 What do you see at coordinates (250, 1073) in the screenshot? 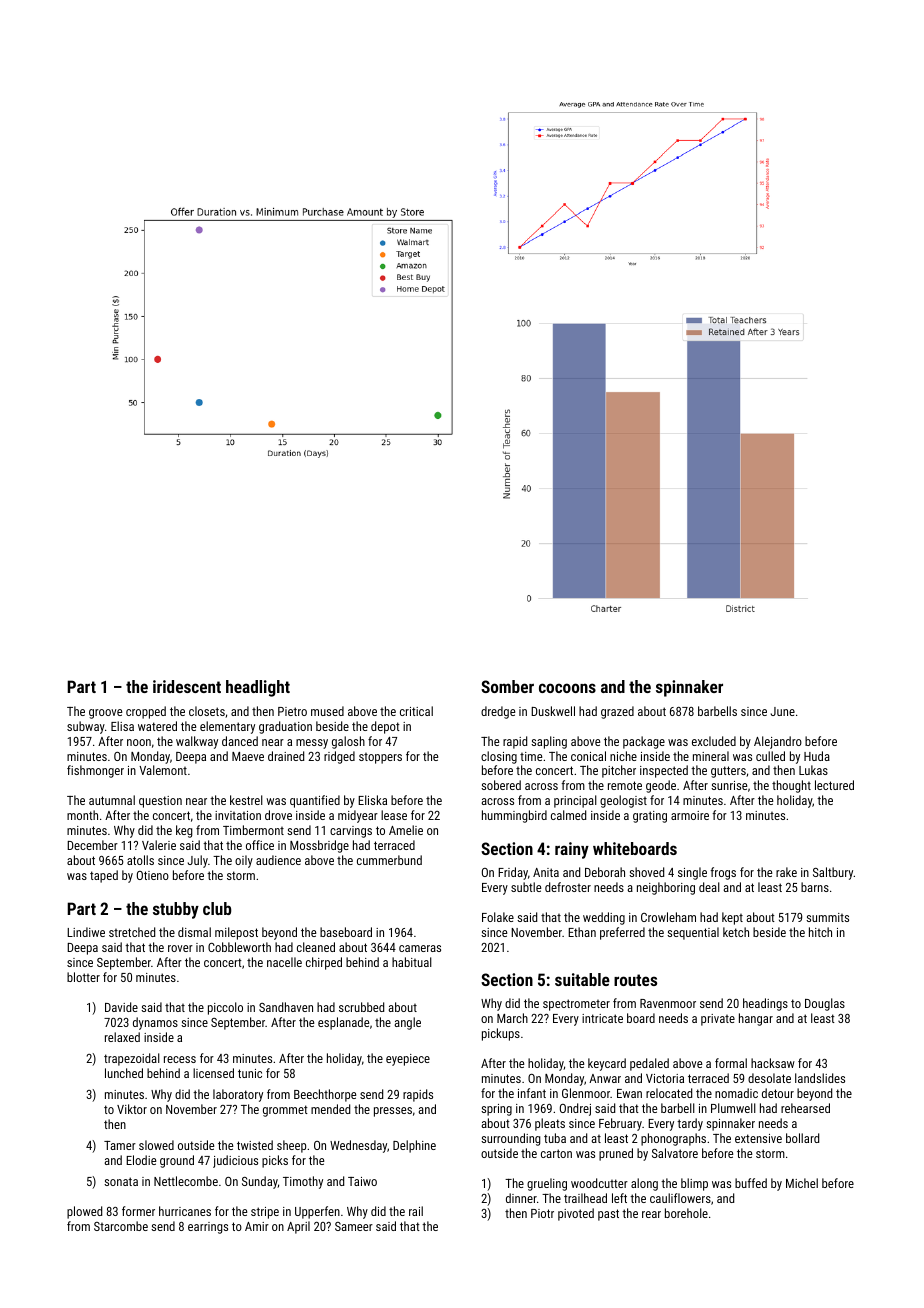
I see `tunic` at bounding box center [250, 1073].
